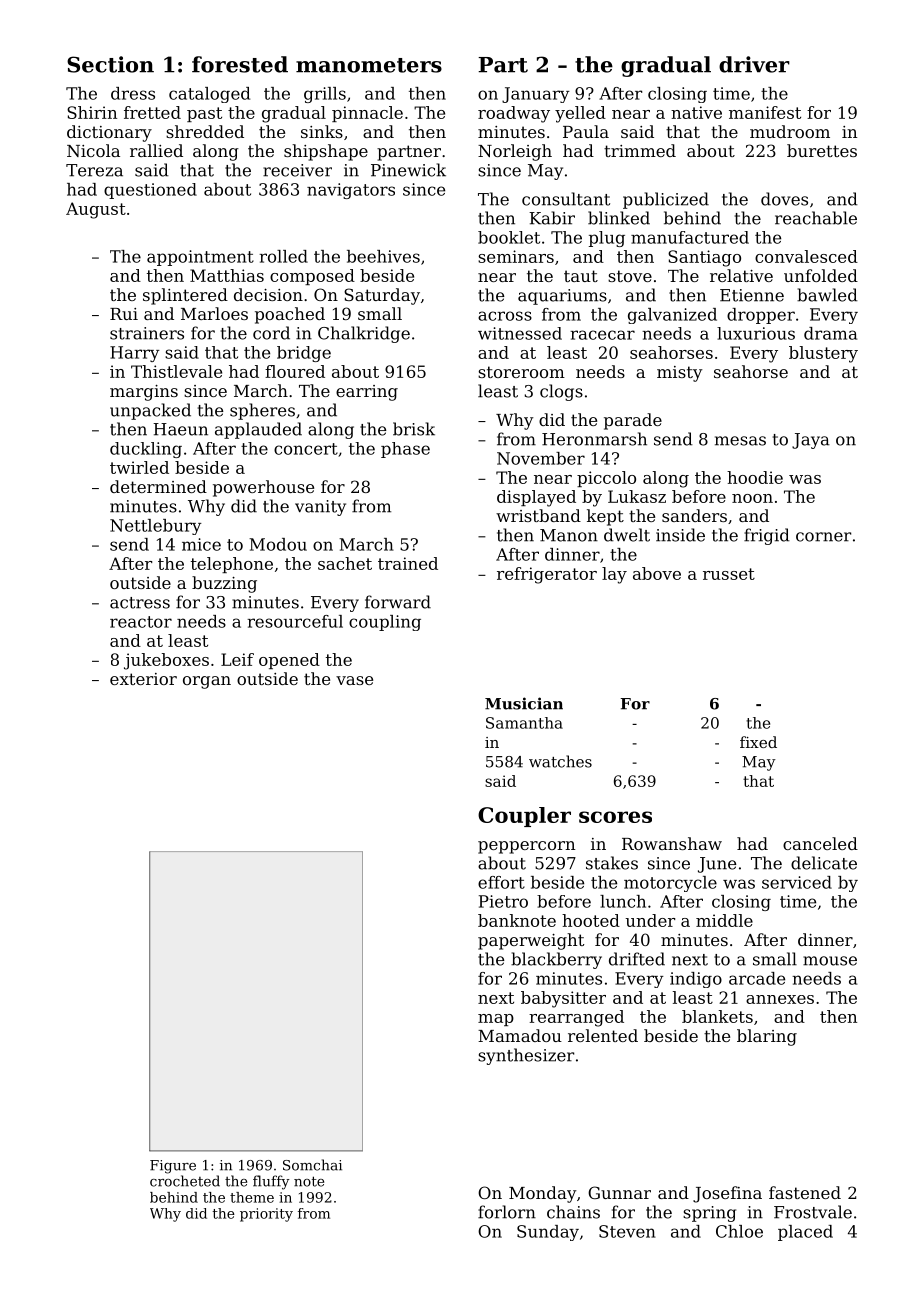 The height and width of the image is (1308, 924). What do you see at coordinates (758, 742) in the image?
I see `fixed` at bounding box center [758, 742].
